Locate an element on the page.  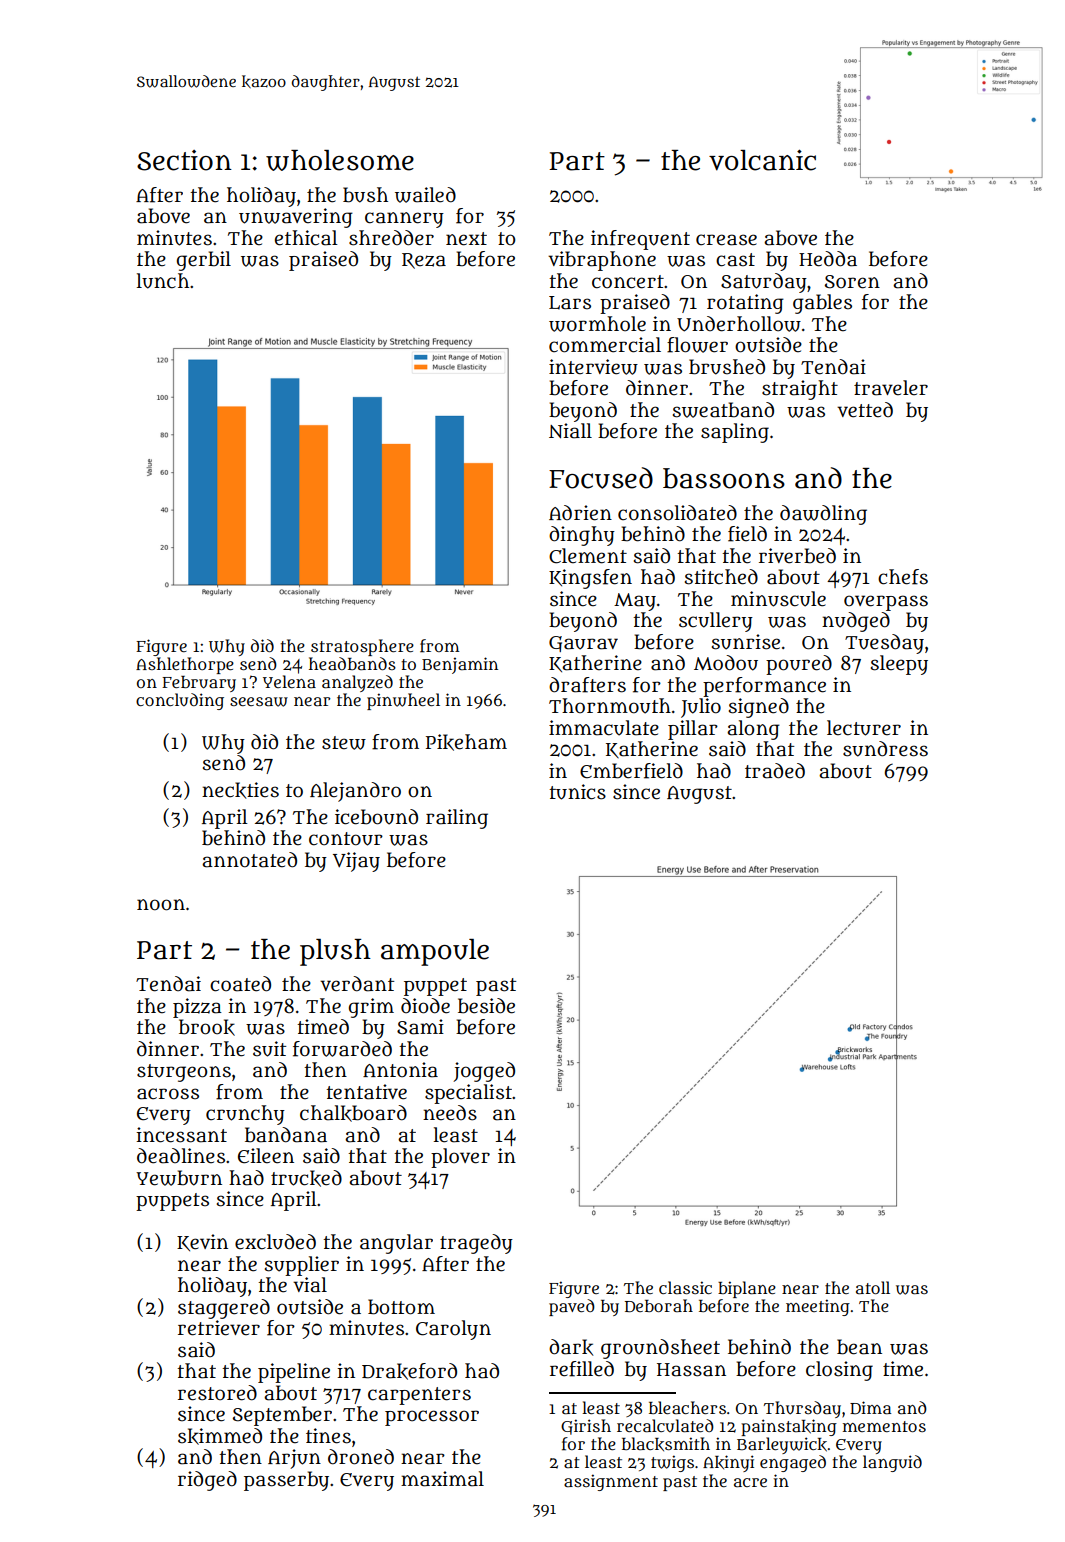
Pikeham is located at coordinates (466, 742).
